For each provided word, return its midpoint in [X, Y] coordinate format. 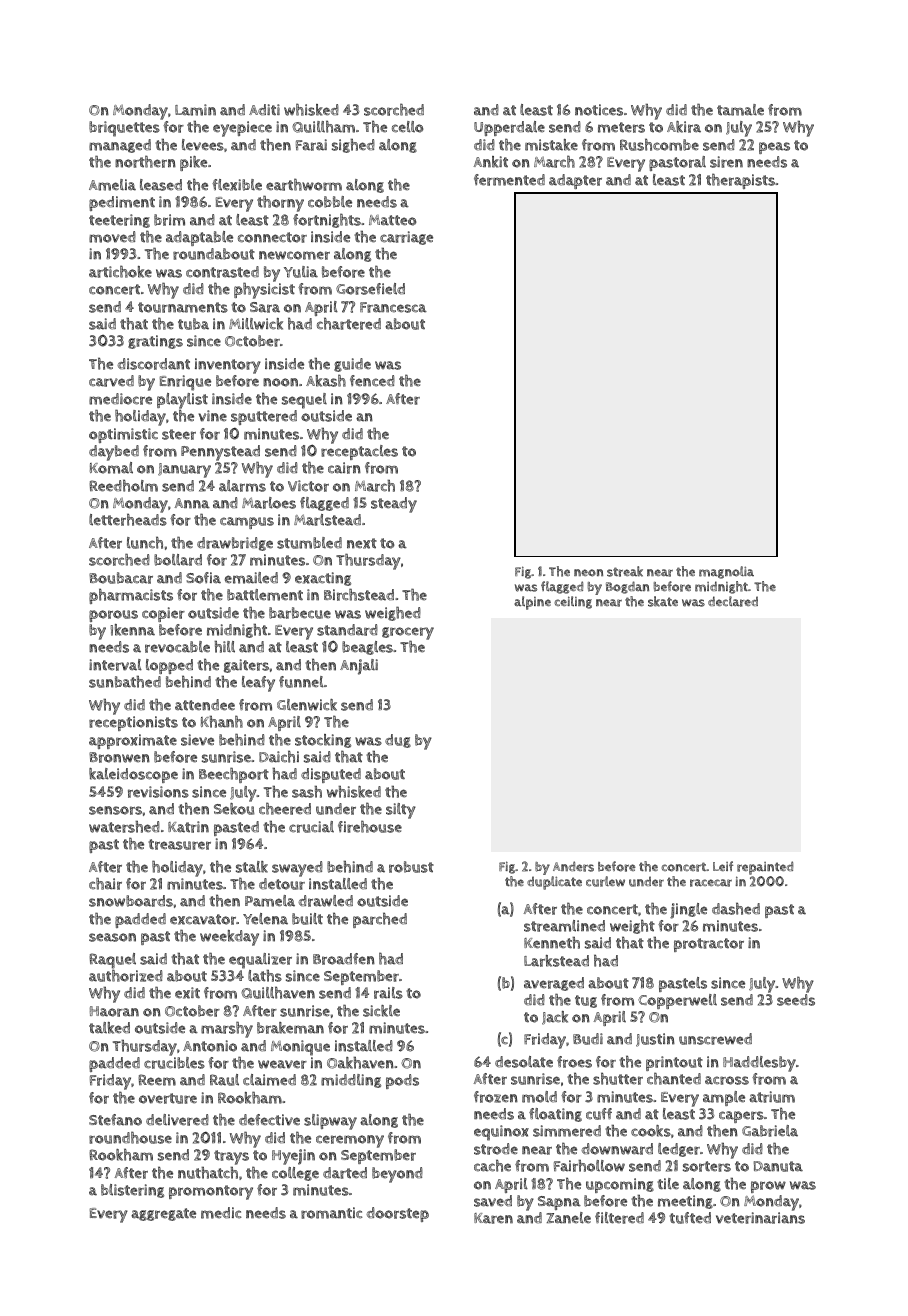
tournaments [183, 307]
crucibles [174, 1063]
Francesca [393, 307]
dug [398, 741]
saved [493, 1201]
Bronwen [119, 757]
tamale [740, 110]
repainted [765, 868]
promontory [211, 1192]
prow [768, 1187]
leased [161, 185]
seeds [796, 1000]
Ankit [490, 162]
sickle [381, 1011]
